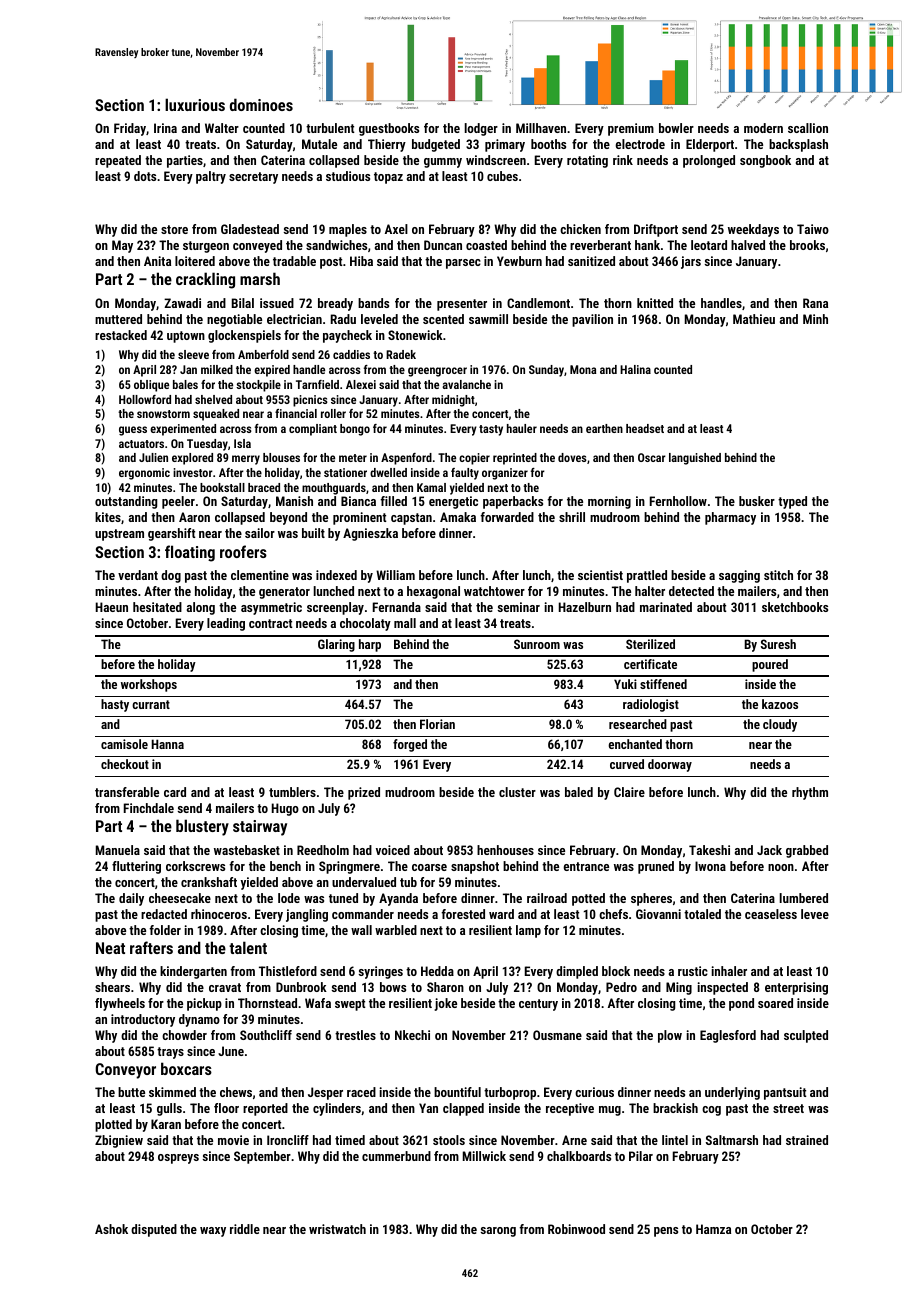 Image resolution: width=924 pixels, height=1308 pixels. What do you see at coordinates (650, 644) in the screenshot?
I see `Sterilized` at bounding box center [650, 644].
